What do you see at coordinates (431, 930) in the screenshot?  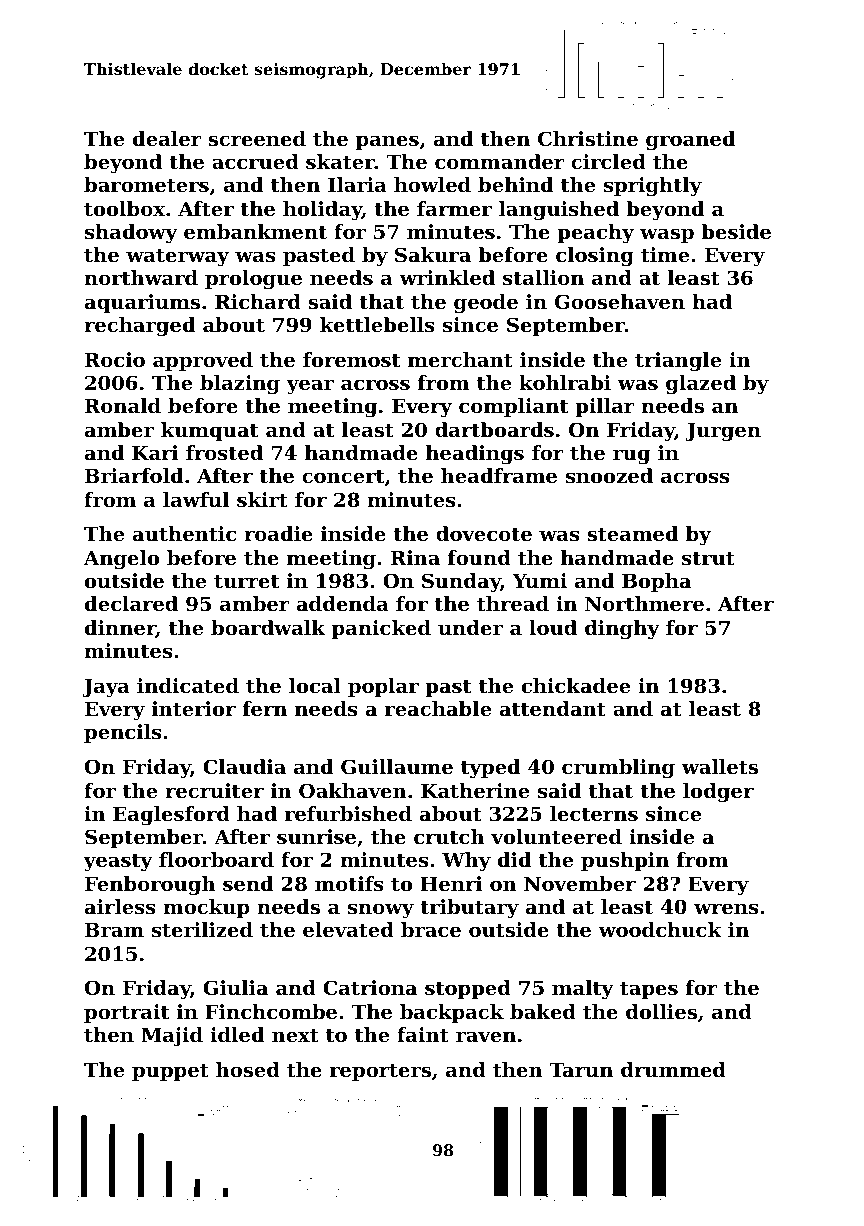 I see `brace` at bounding box center [431, 930].
